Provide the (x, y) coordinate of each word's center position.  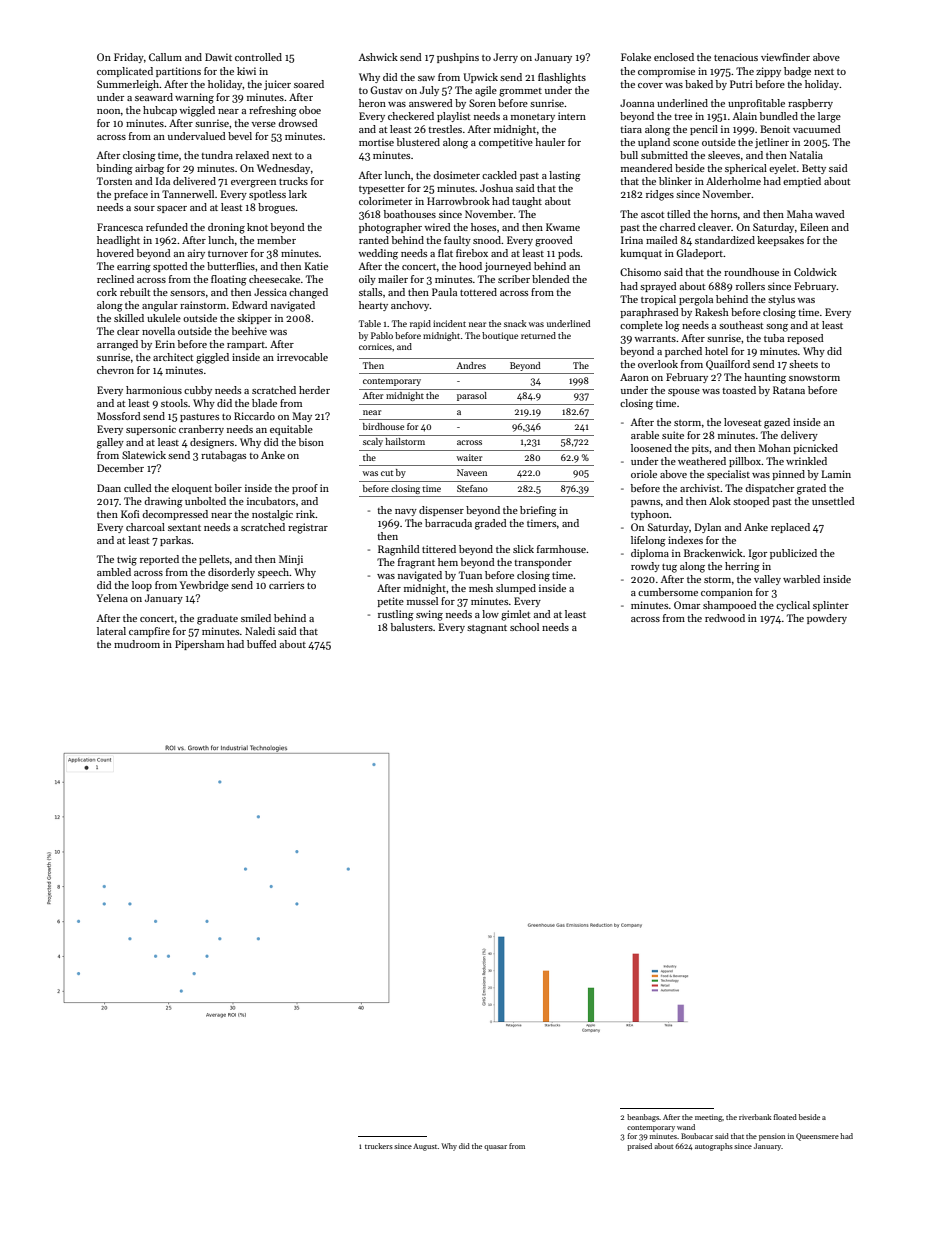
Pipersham (199, 645)
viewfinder (785, 57)
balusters (412, 627)
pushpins (458, 58)
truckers (379, 1146)
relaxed (252, 155)
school (524, 627)
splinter (831, 606)
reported (159, 560)
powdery (827, 619)
